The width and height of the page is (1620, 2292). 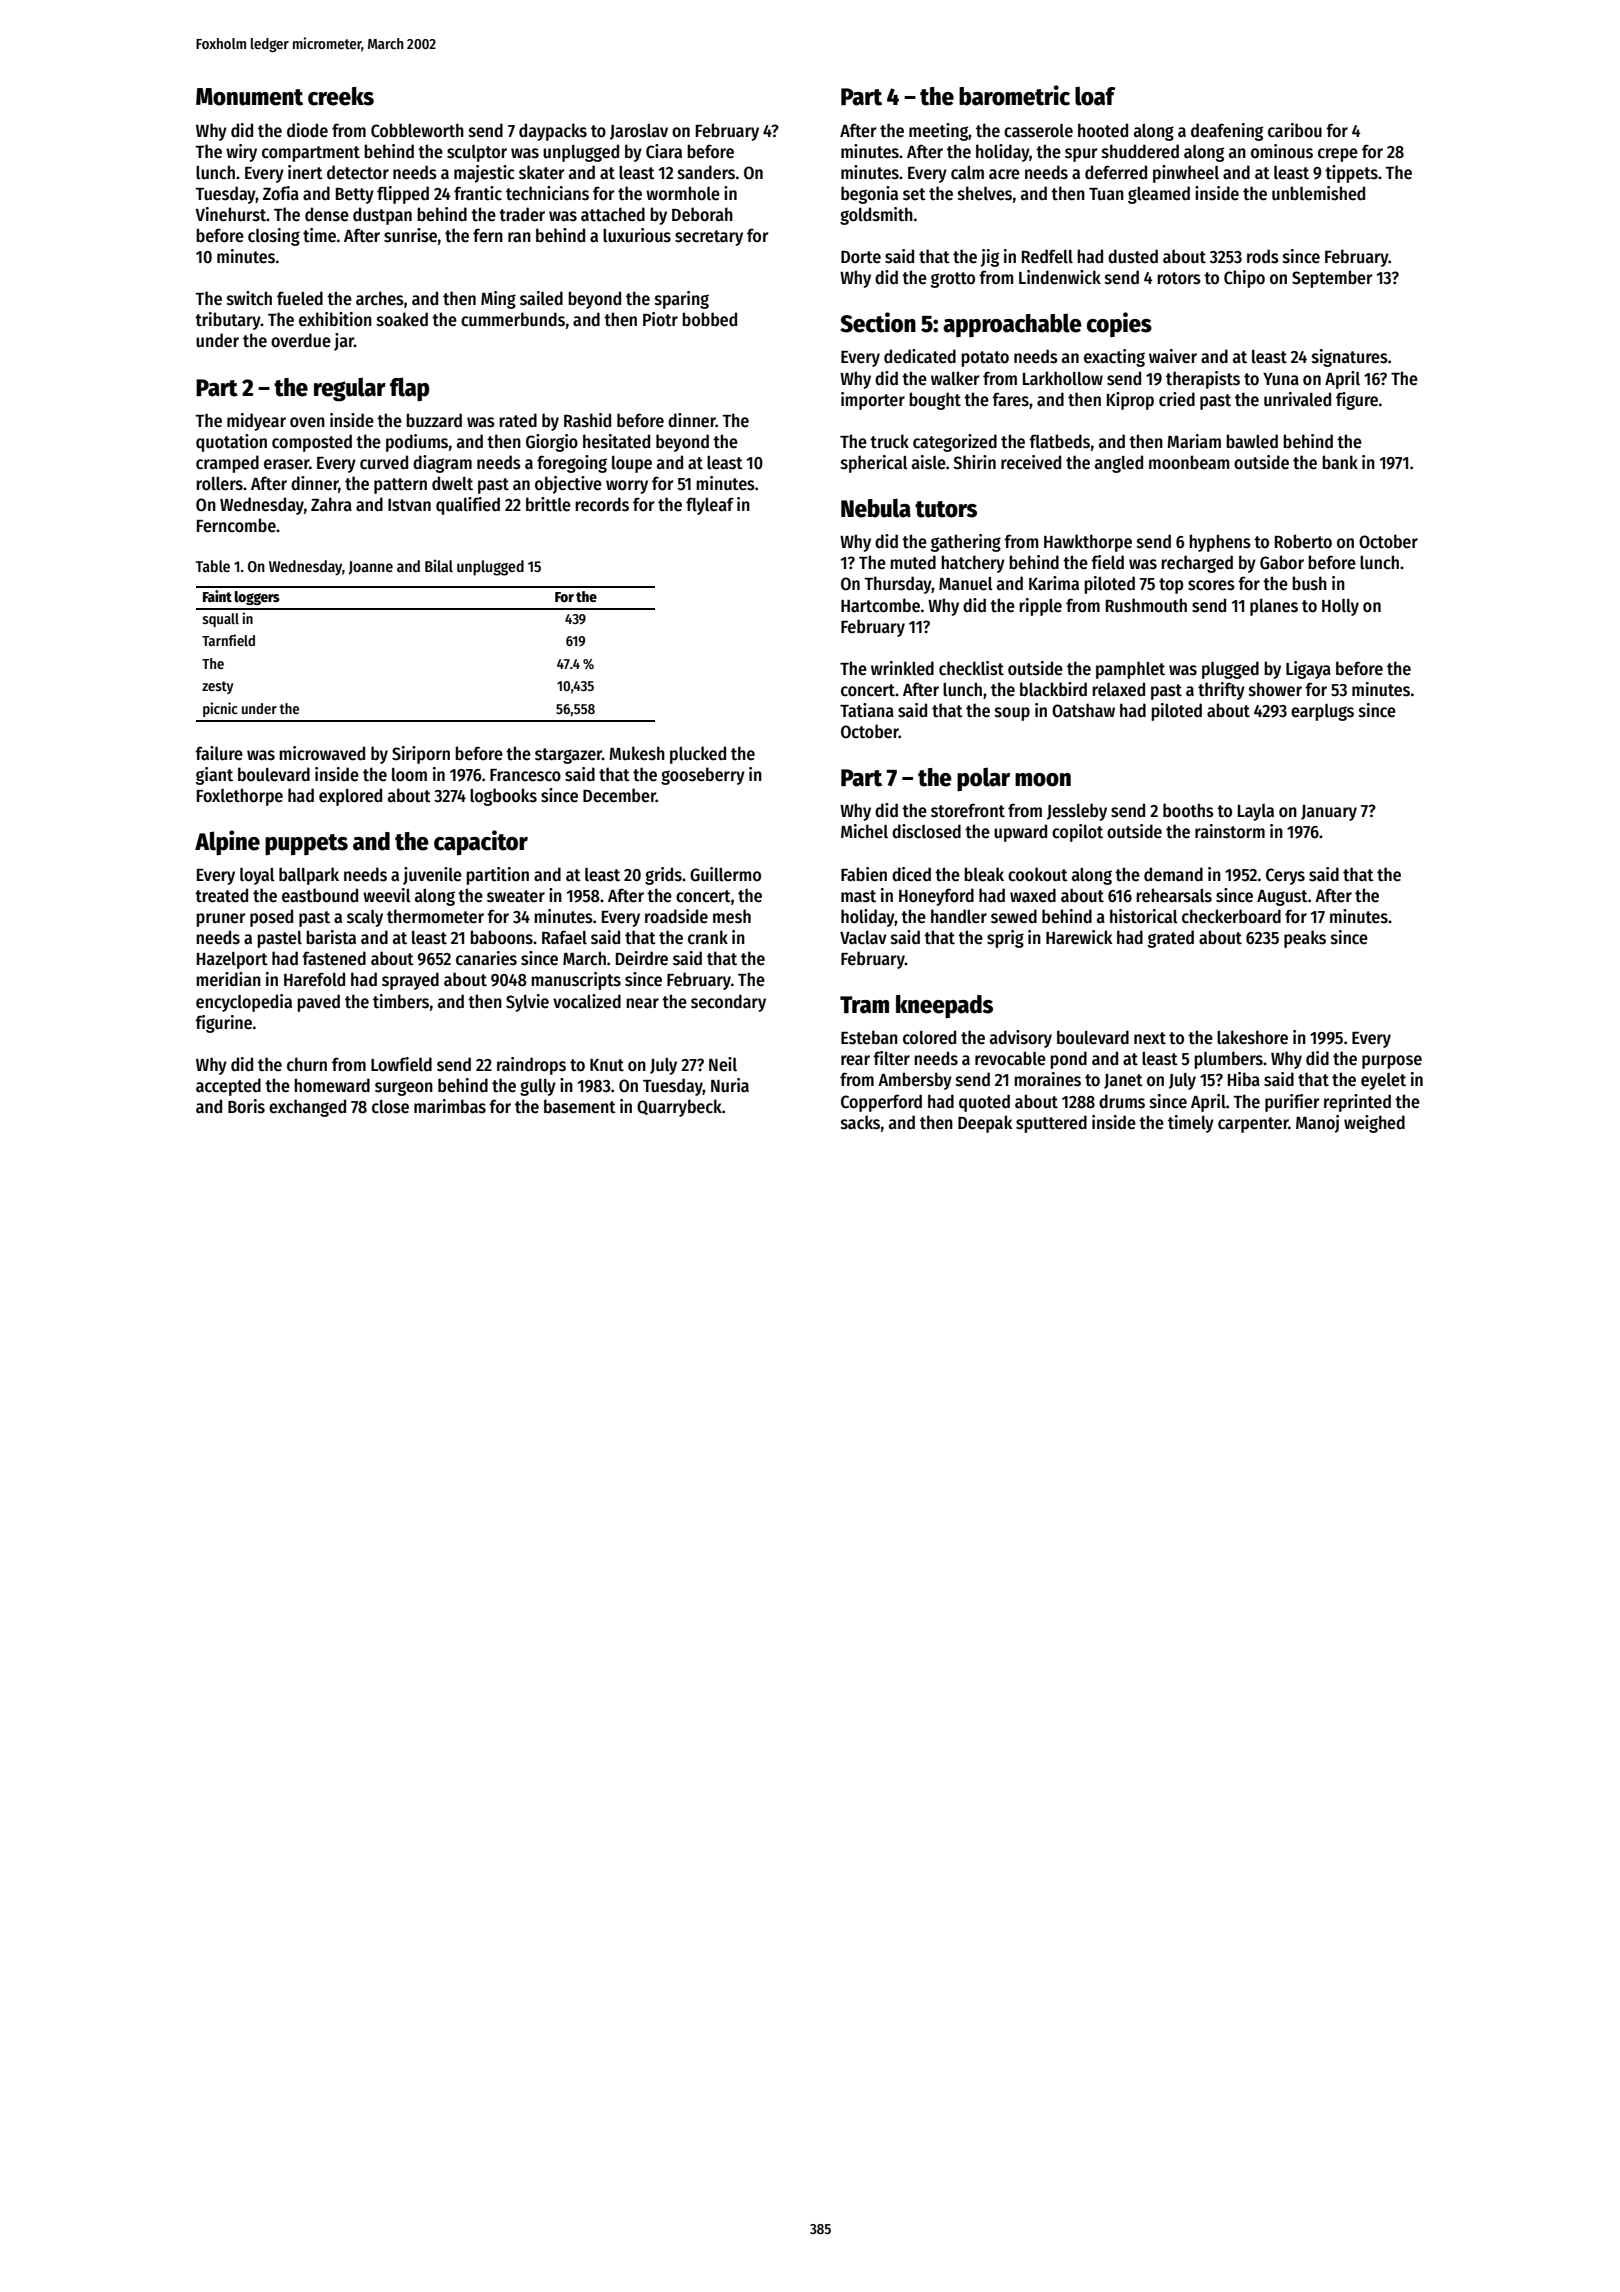 I want to click on deafening, so click(x=1227, y=132).
